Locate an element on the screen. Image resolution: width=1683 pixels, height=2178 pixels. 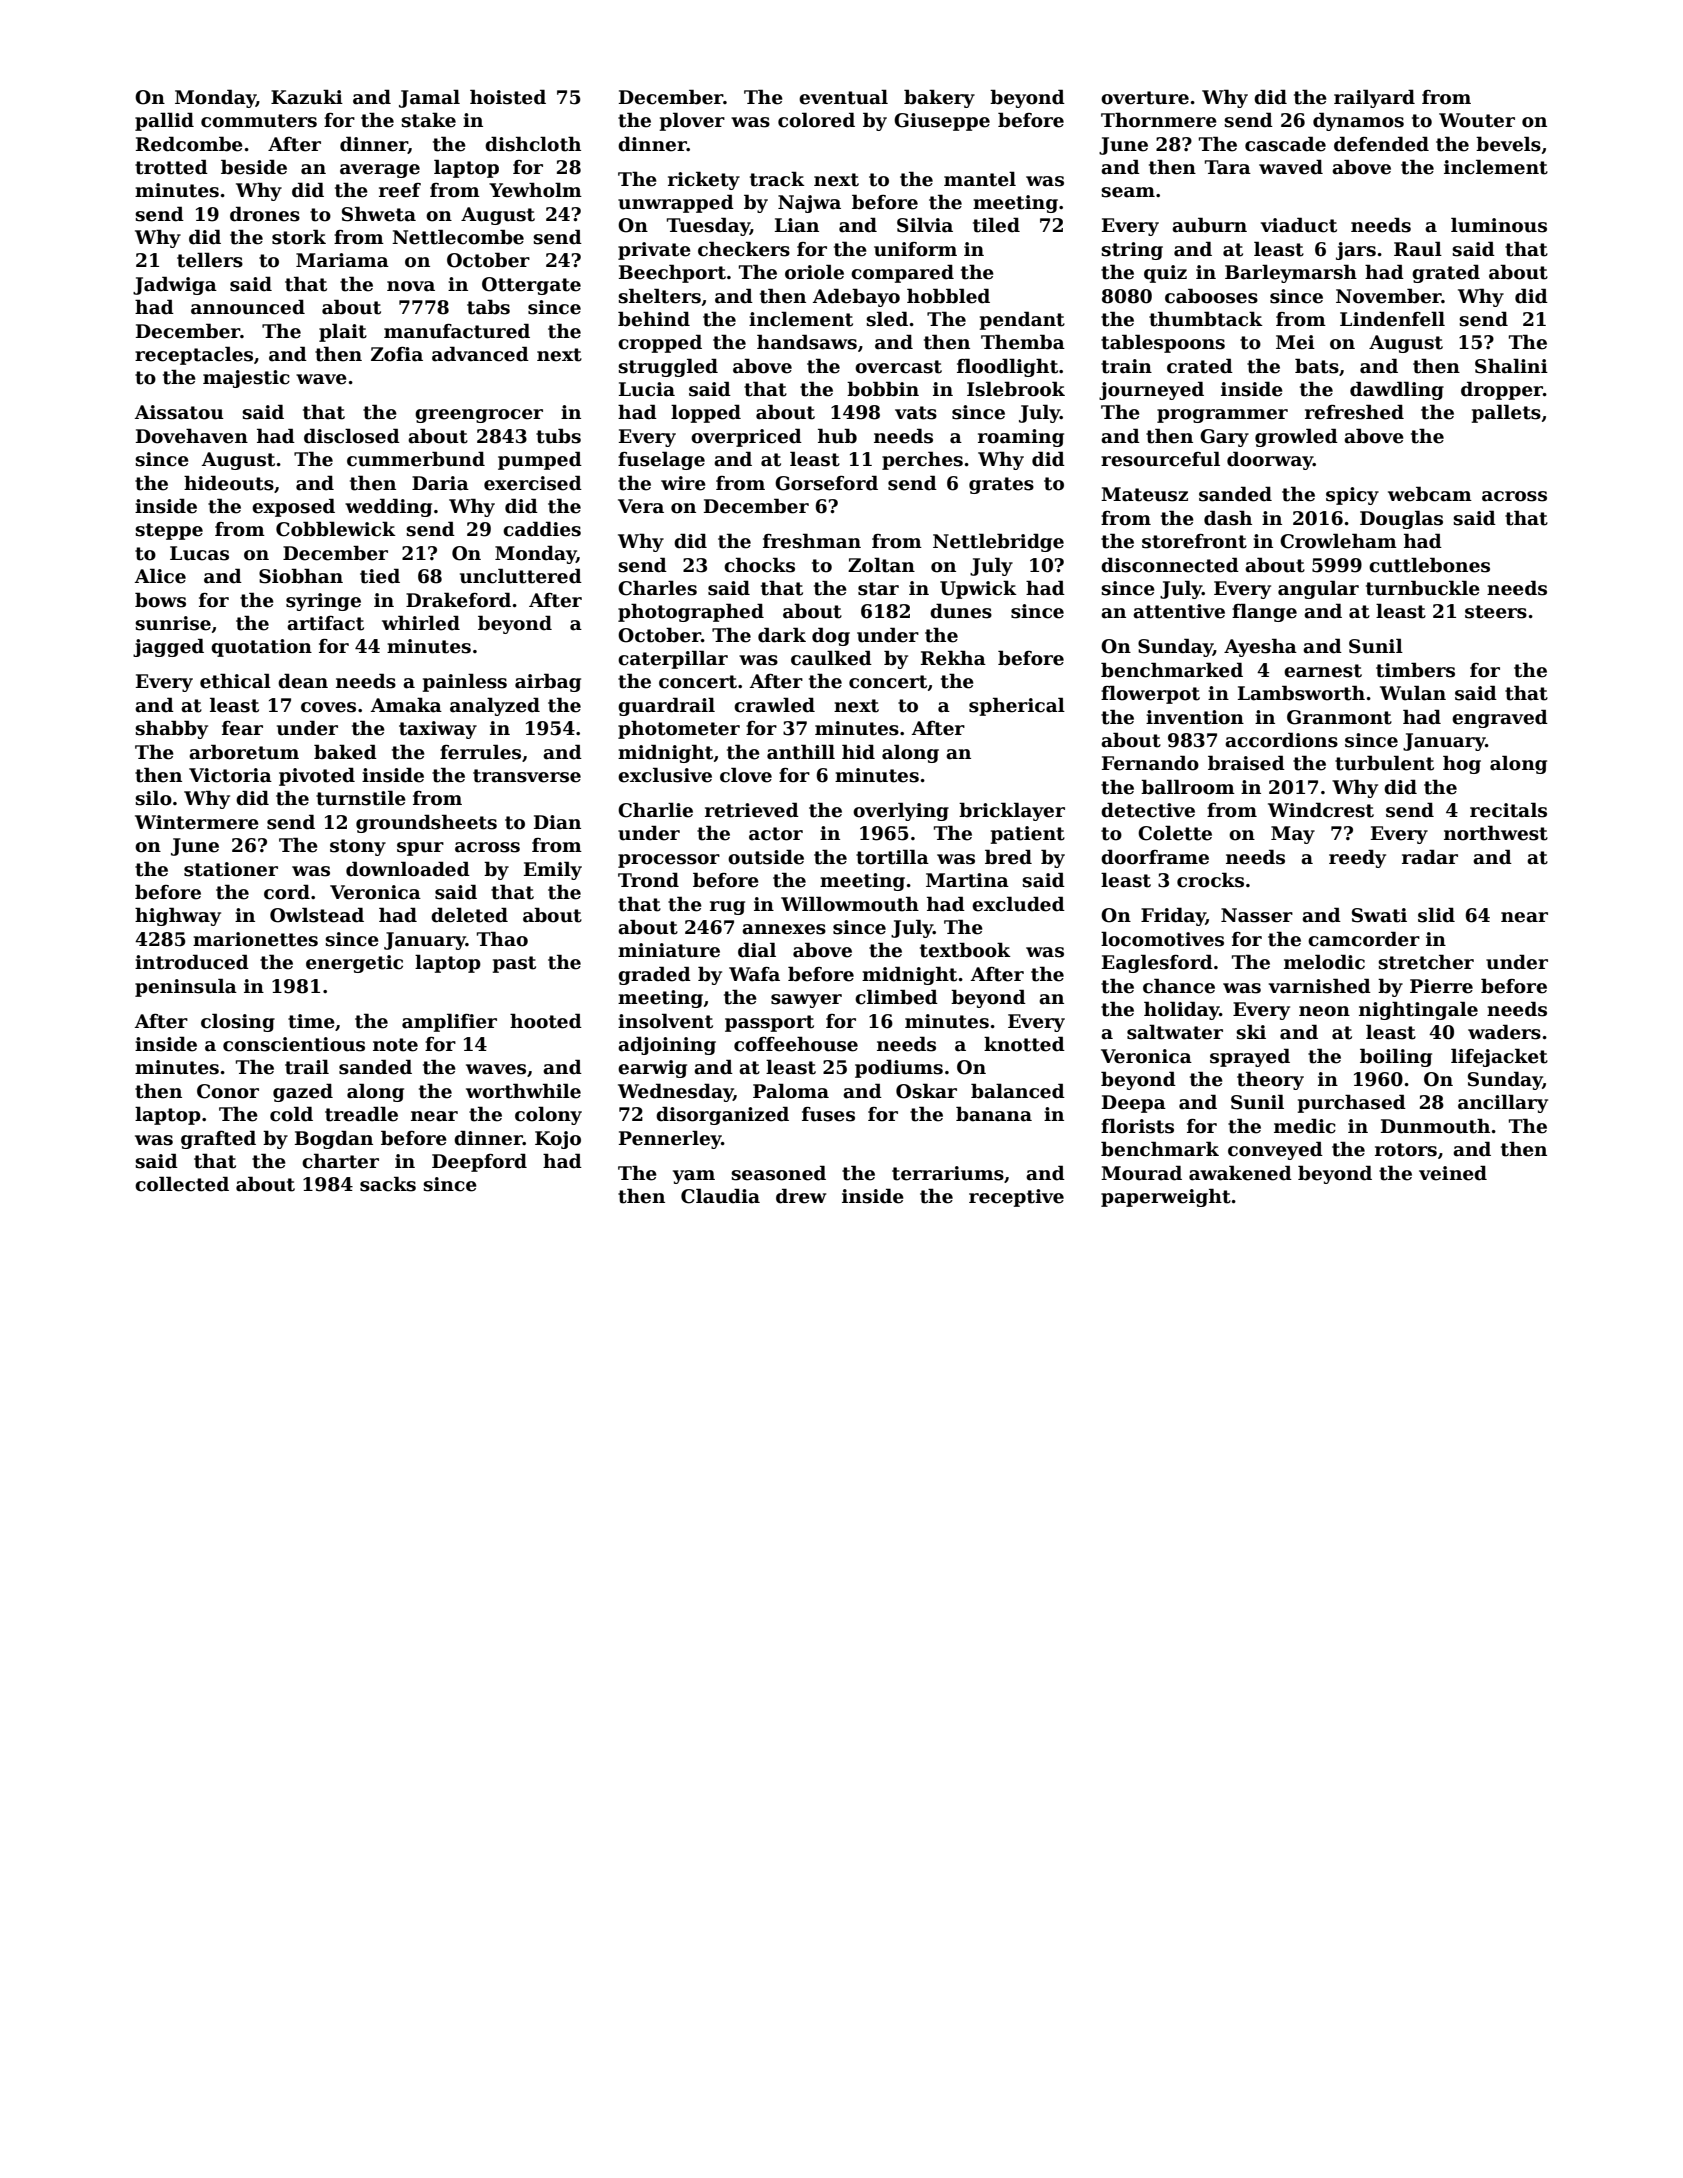
retrieved is located at coordinates (752, 810).
